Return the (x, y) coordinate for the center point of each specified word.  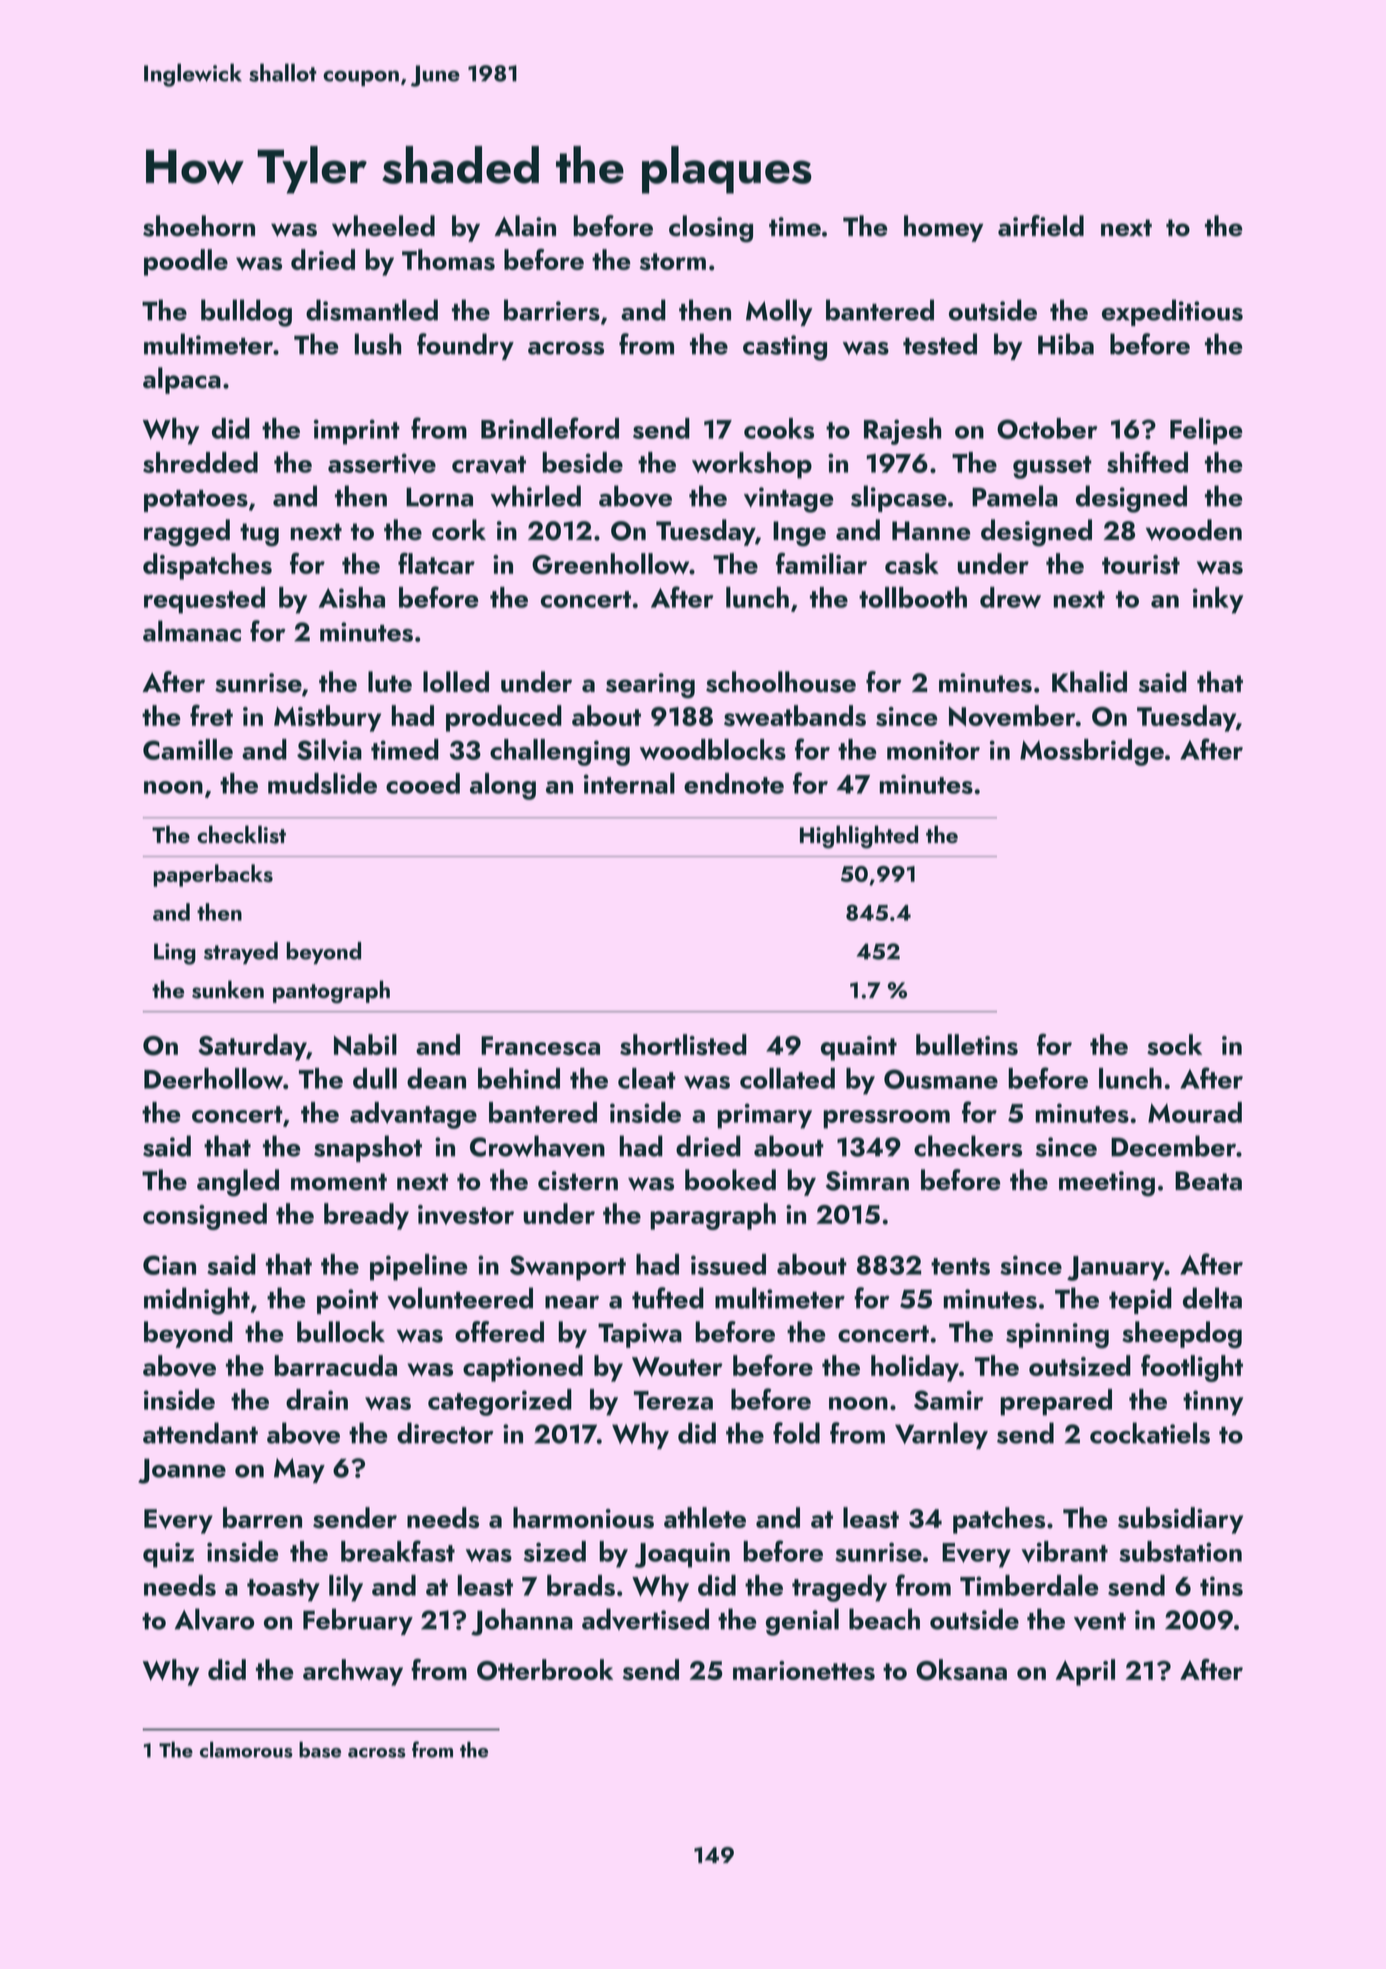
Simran (867, 1181)
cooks (779, 428)
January (1116, 1268)
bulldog (246, 313)
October (1047, 428)
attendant (200, 1433)
